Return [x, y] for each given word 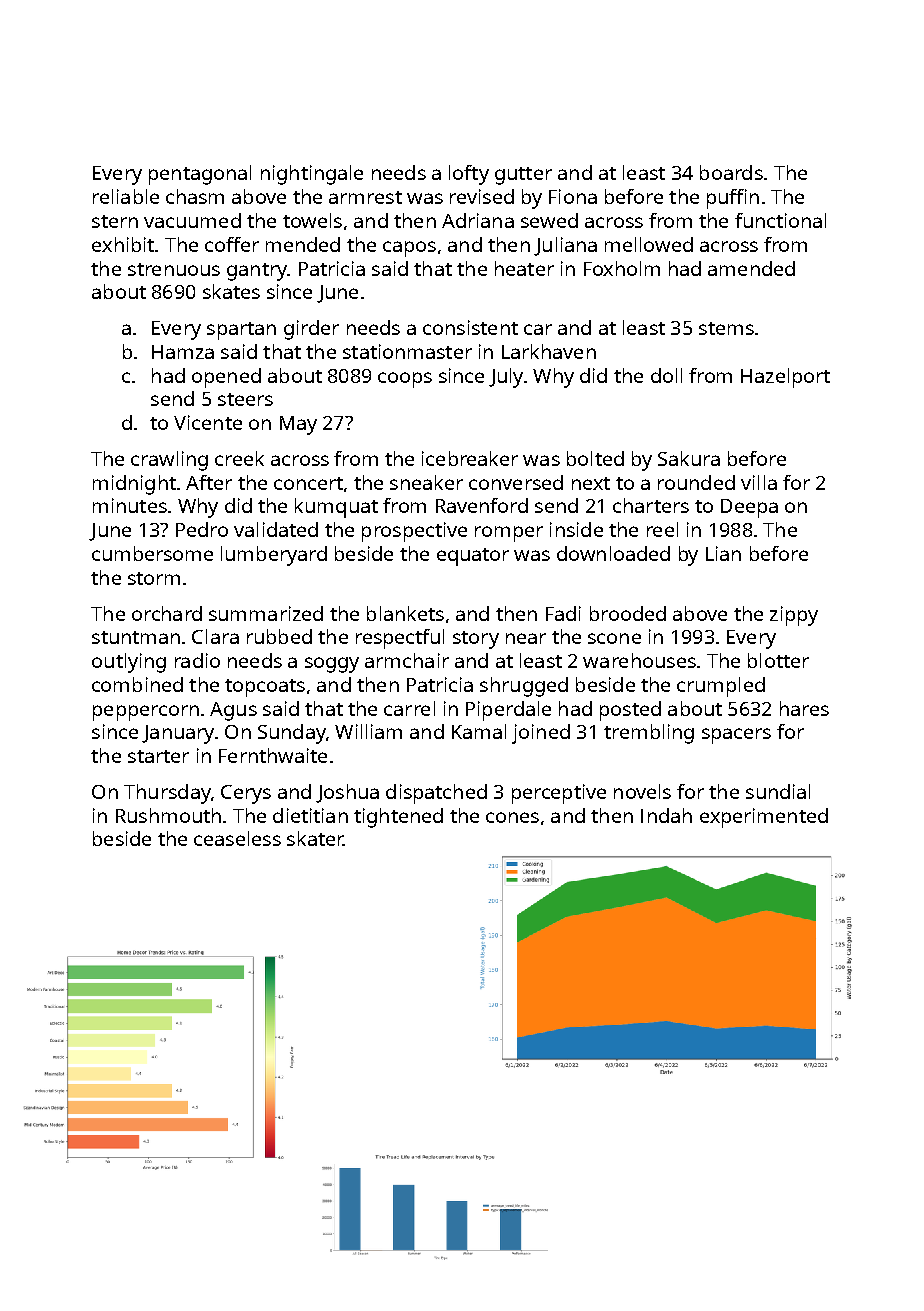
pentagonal [200, 175]
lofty [469, 175]
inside [576, 529]
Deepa [749, 508]
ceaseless [237, 838]
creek [239, 458]
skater [315, 838]
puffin [733, 199]
